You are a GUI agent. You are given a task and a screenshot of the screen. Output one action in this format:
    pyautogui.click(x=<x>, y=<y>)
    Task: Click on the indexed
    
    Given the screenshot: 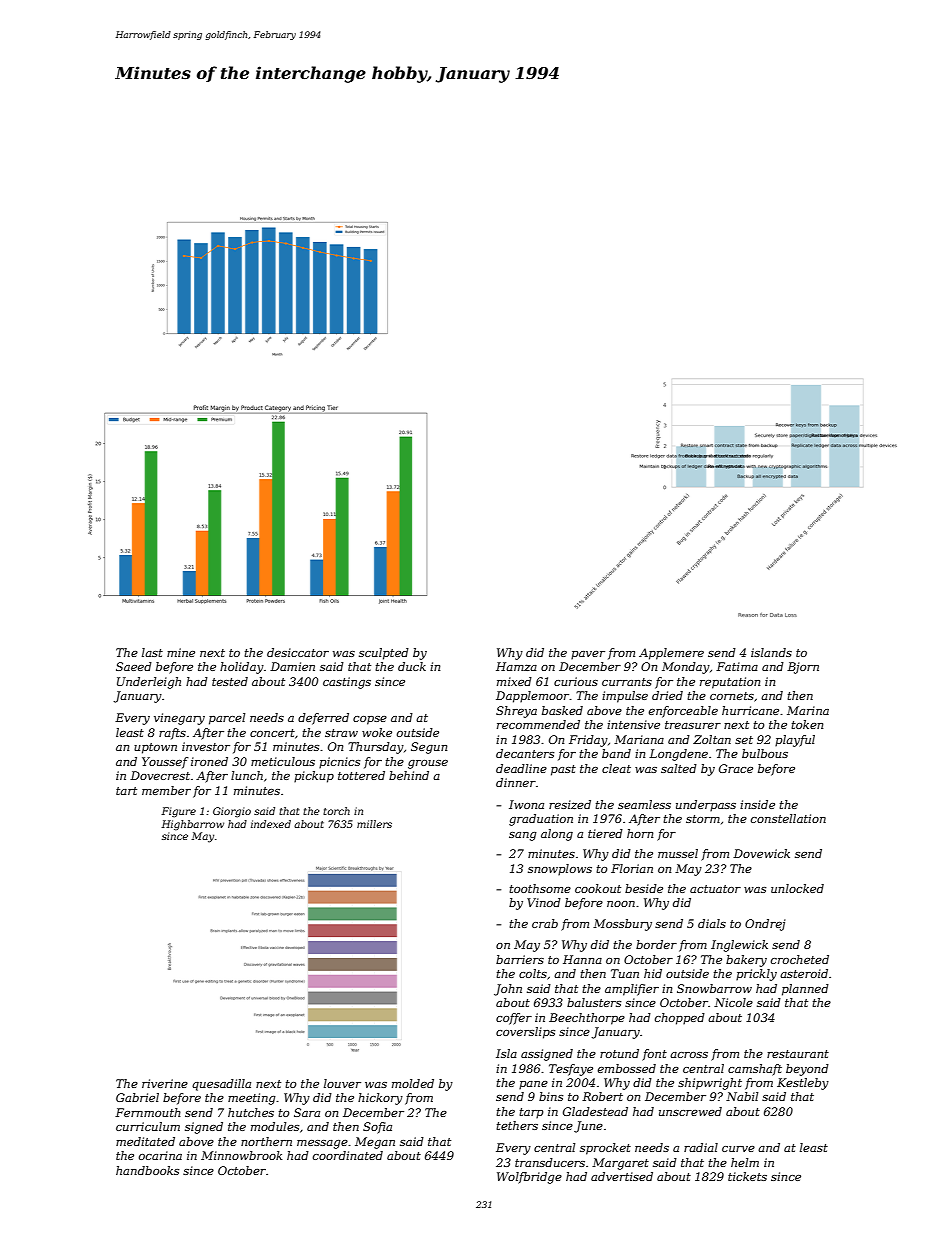 What is the action you would take?
    pyautogui.click(x=271, y=824)
